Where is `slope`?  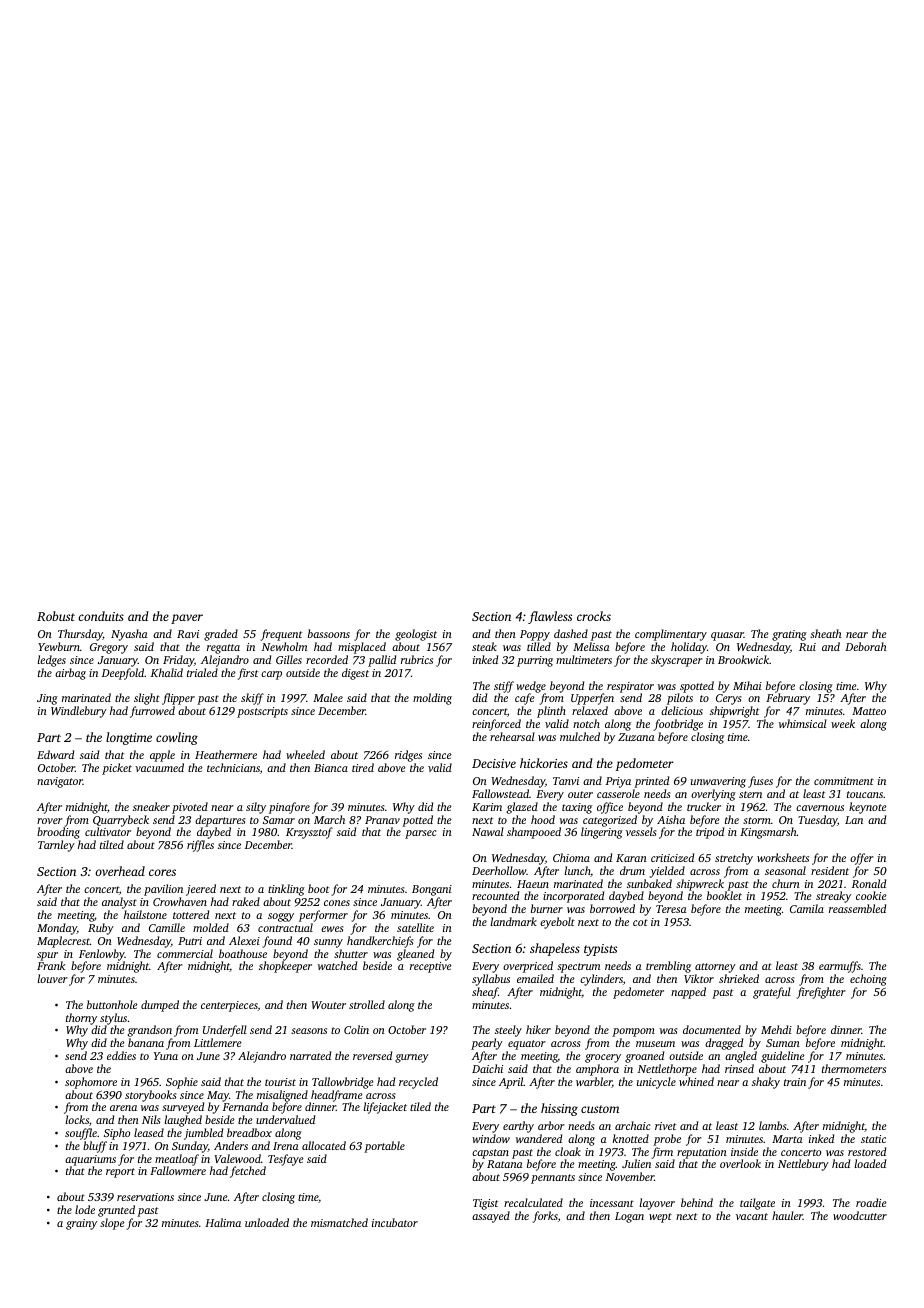
slope is located at coordinates (112, 1224).
